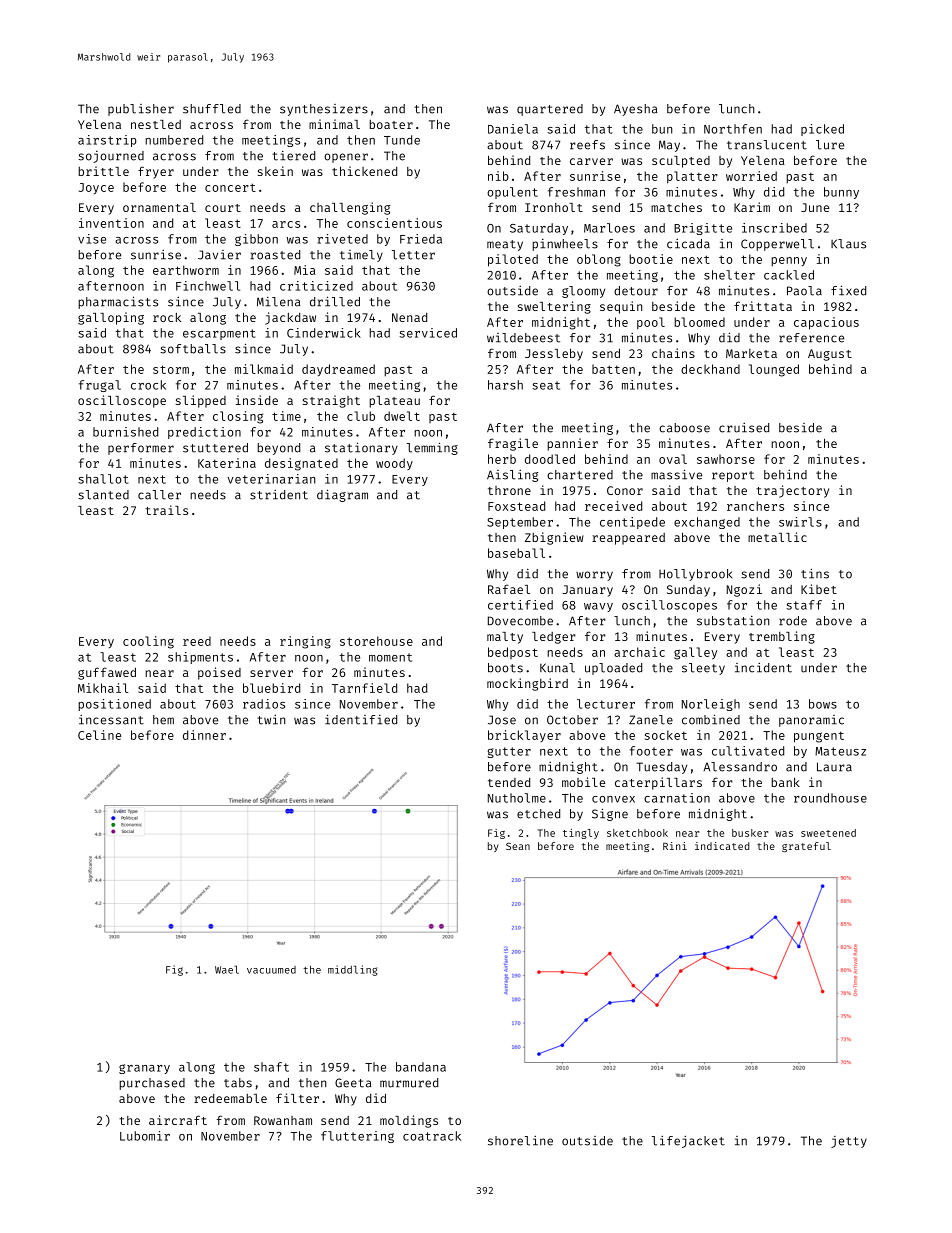 This screenshot has width=952, height=1233. Describe the element at coordinates (163, 720) in the screenshot. I see `hem` at that location.
